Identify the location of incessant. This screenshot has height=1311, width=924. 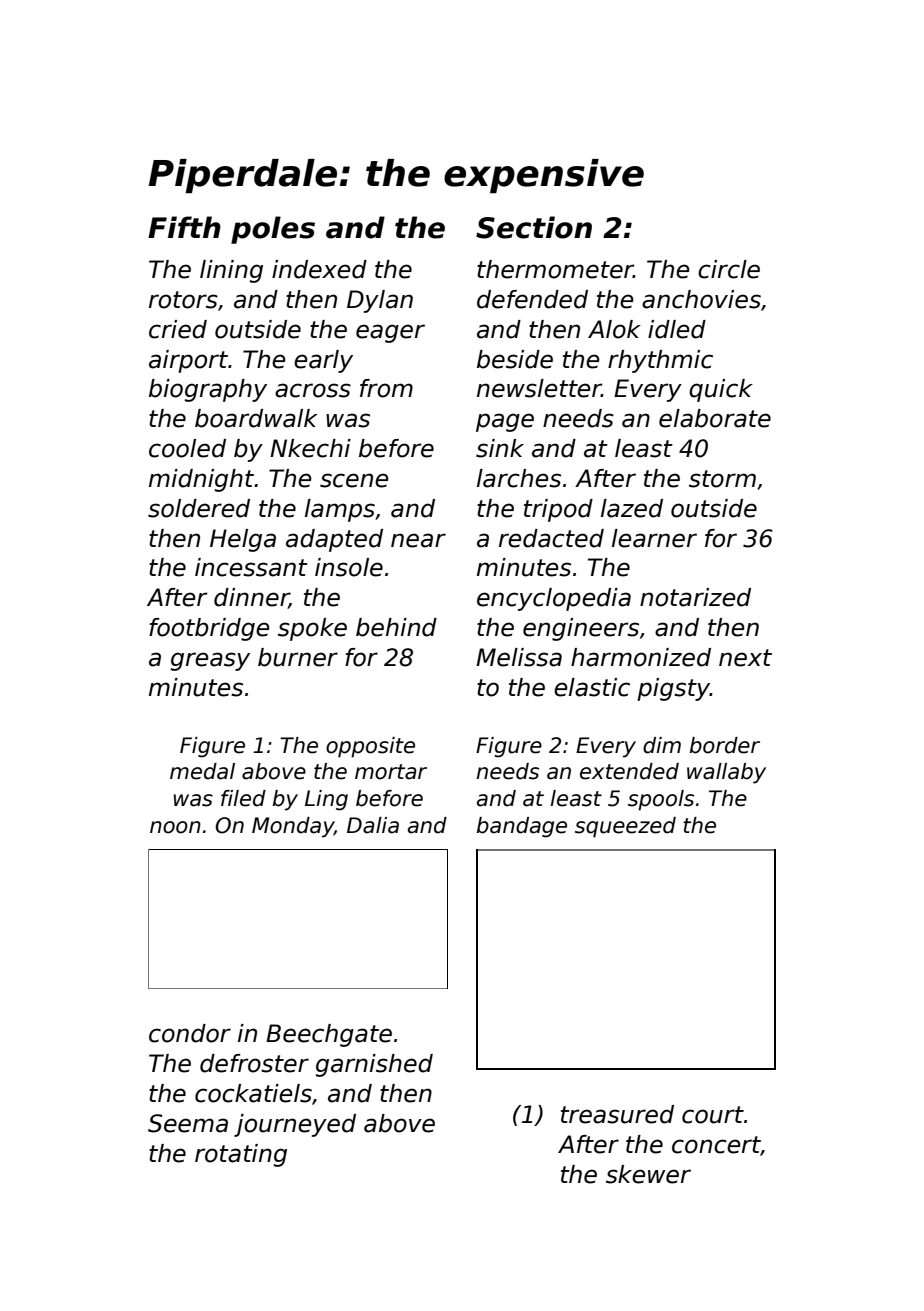
(251, 567).
